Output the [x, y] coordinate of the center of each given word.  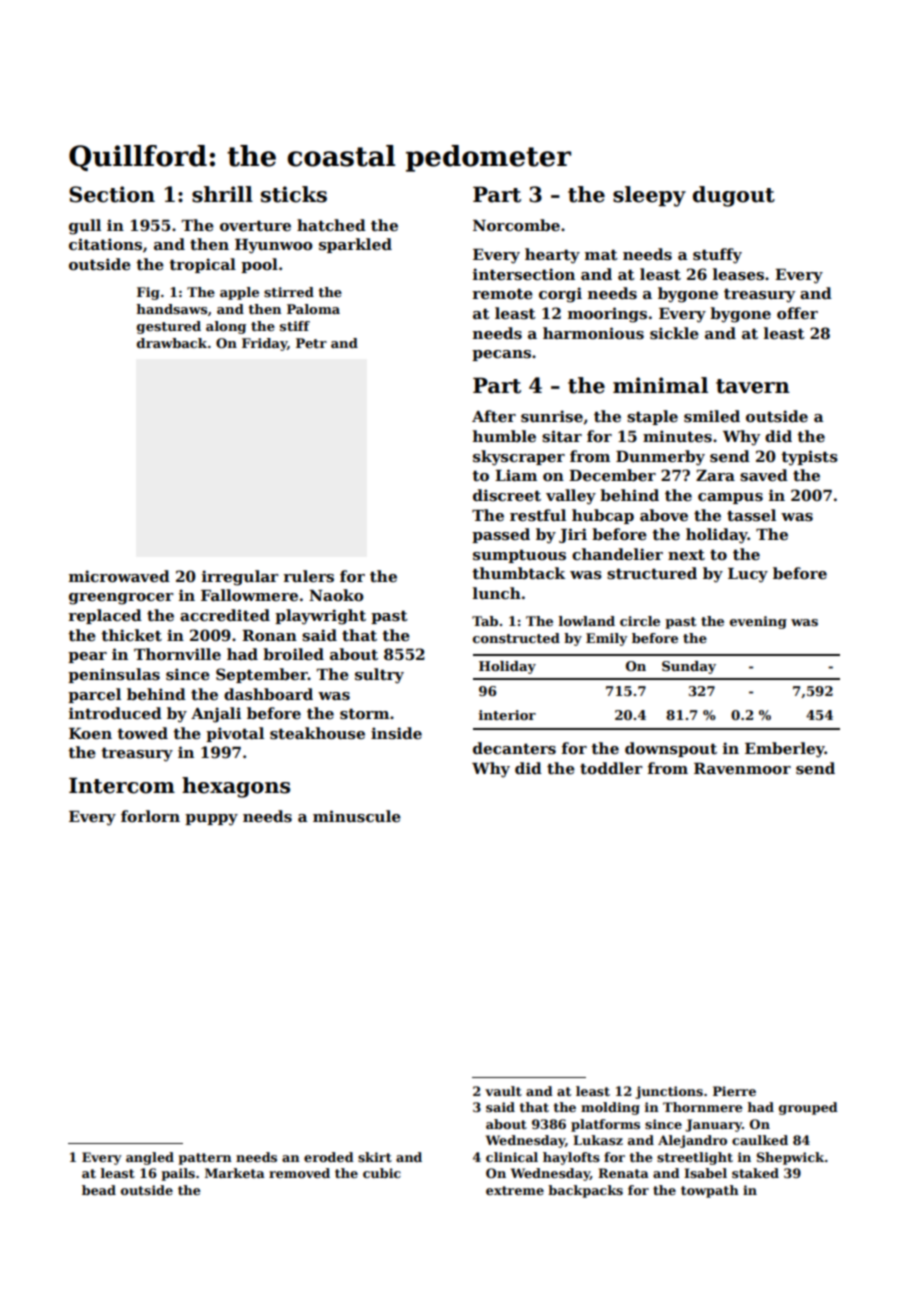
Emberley [785, 750]
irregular [240, 578]
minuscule [357, 816]
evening [758, 622]
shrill [222, 194]
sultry [379, 676]
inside [396, 733]
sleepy [649, 196]
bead [99, 1190]
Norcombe [516, 225]
